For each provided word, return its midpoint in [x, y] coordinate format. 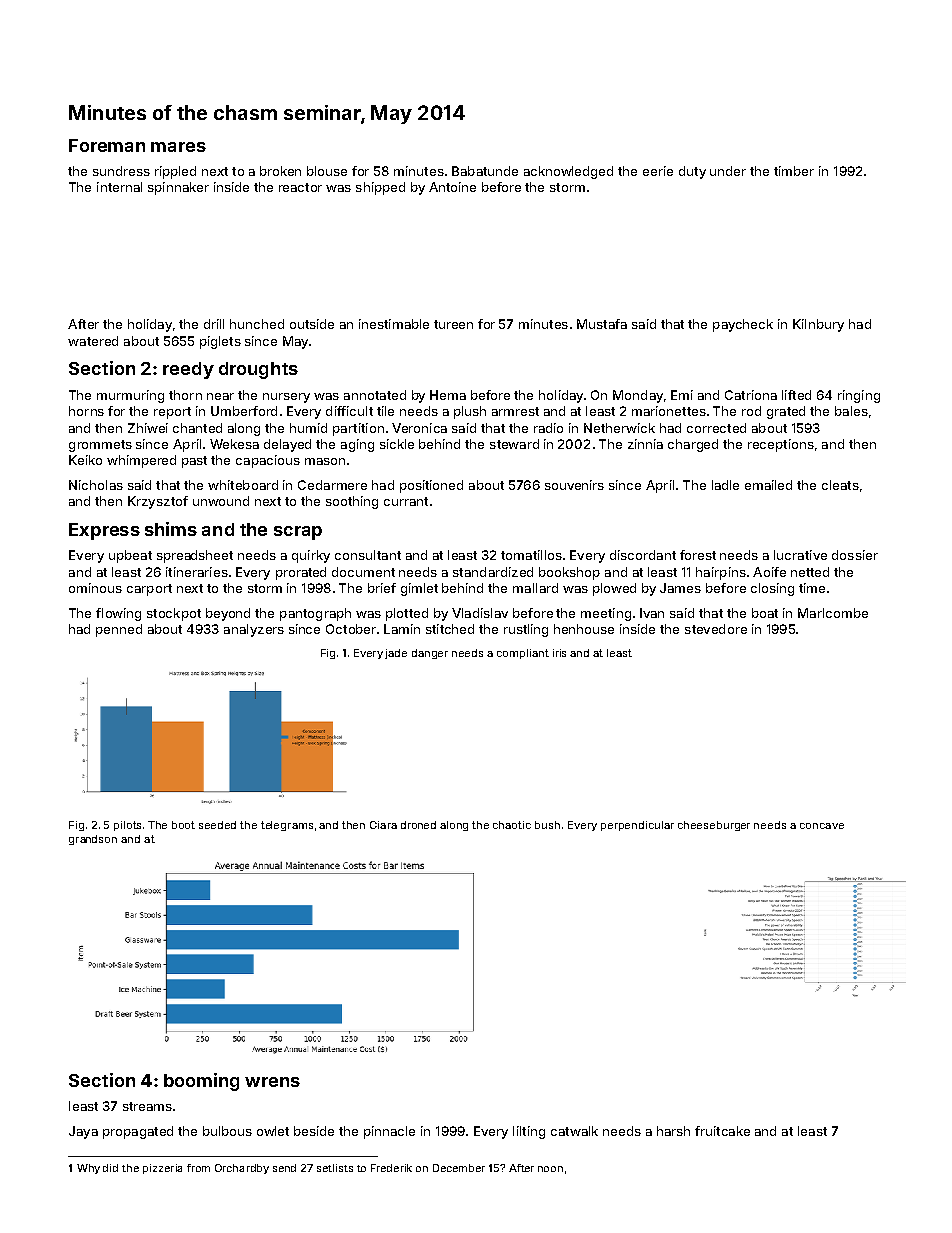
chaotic [512, 825]
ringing [859, 396]
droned [418, 825]
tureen [453, 324]
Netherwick [619, 428]
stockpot [174, 614]
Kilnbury [818, 325]
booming [201, 1082]
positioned [431, 486]
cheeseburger [714, 826]
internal [119, 187]
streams [147, 1106]
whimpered [141, 461]
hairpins [721, 573]
